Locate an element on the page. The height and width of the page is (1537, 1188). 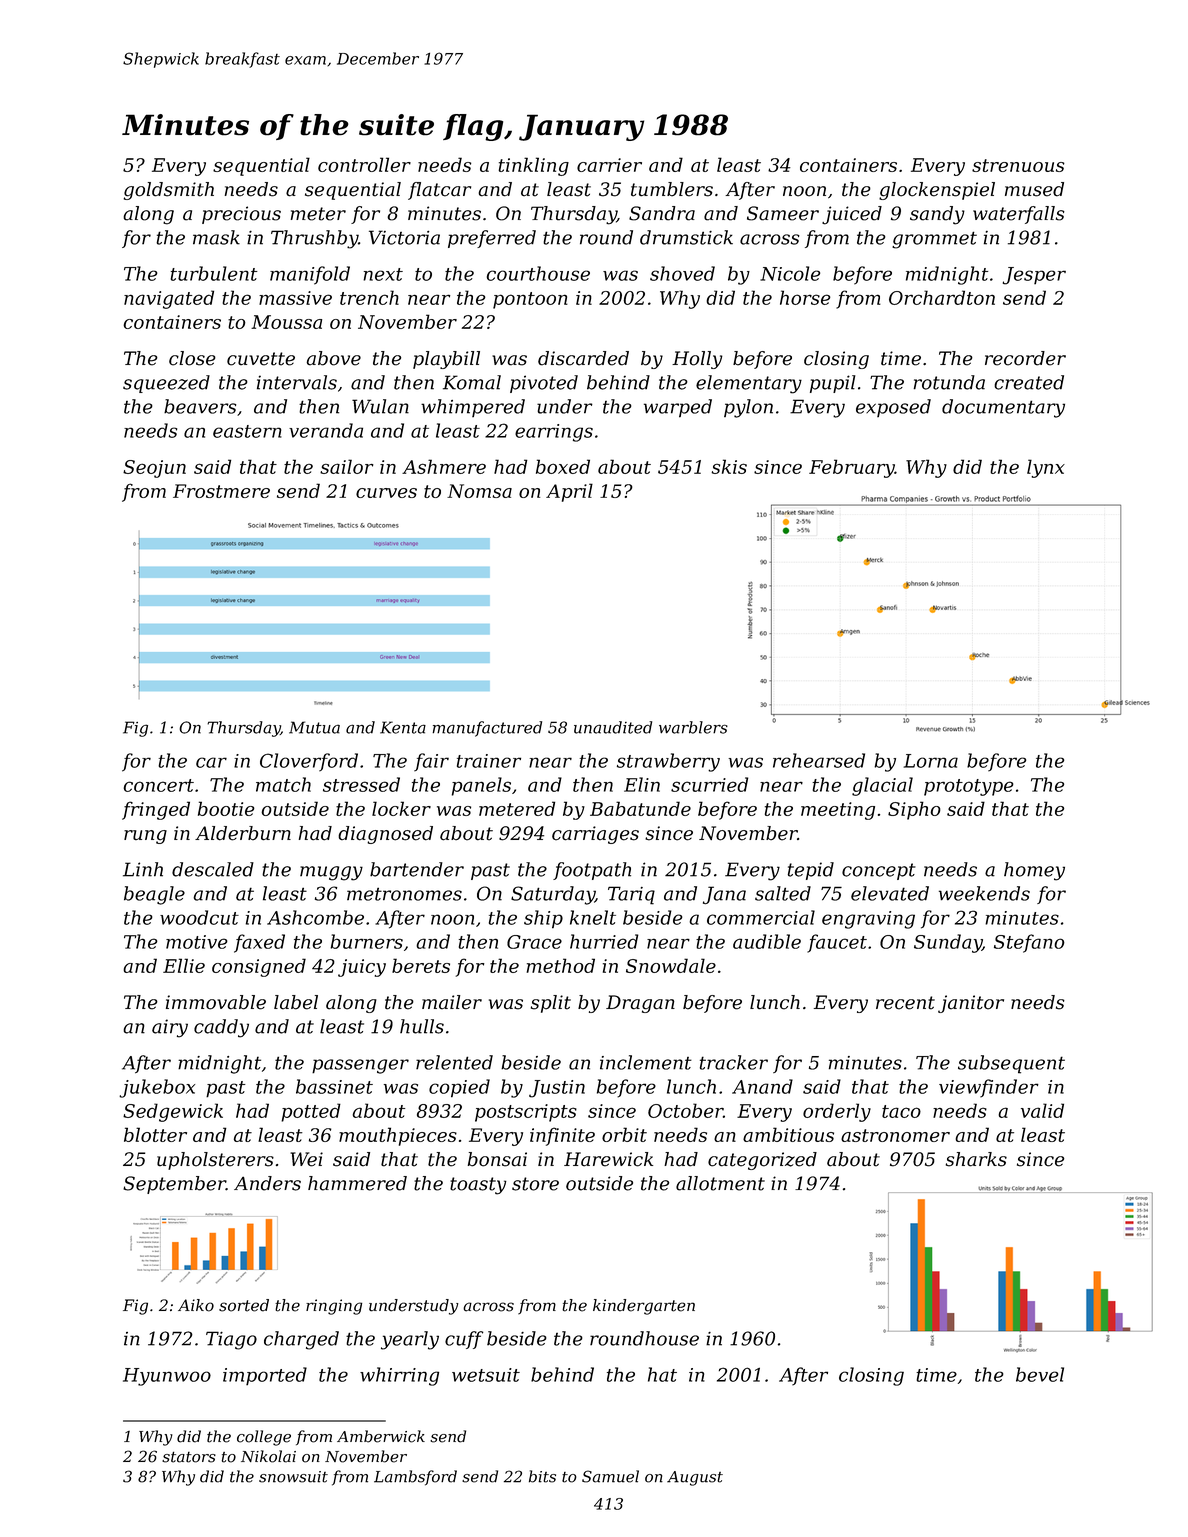
janitor is located at coordinates (971, 1004).
